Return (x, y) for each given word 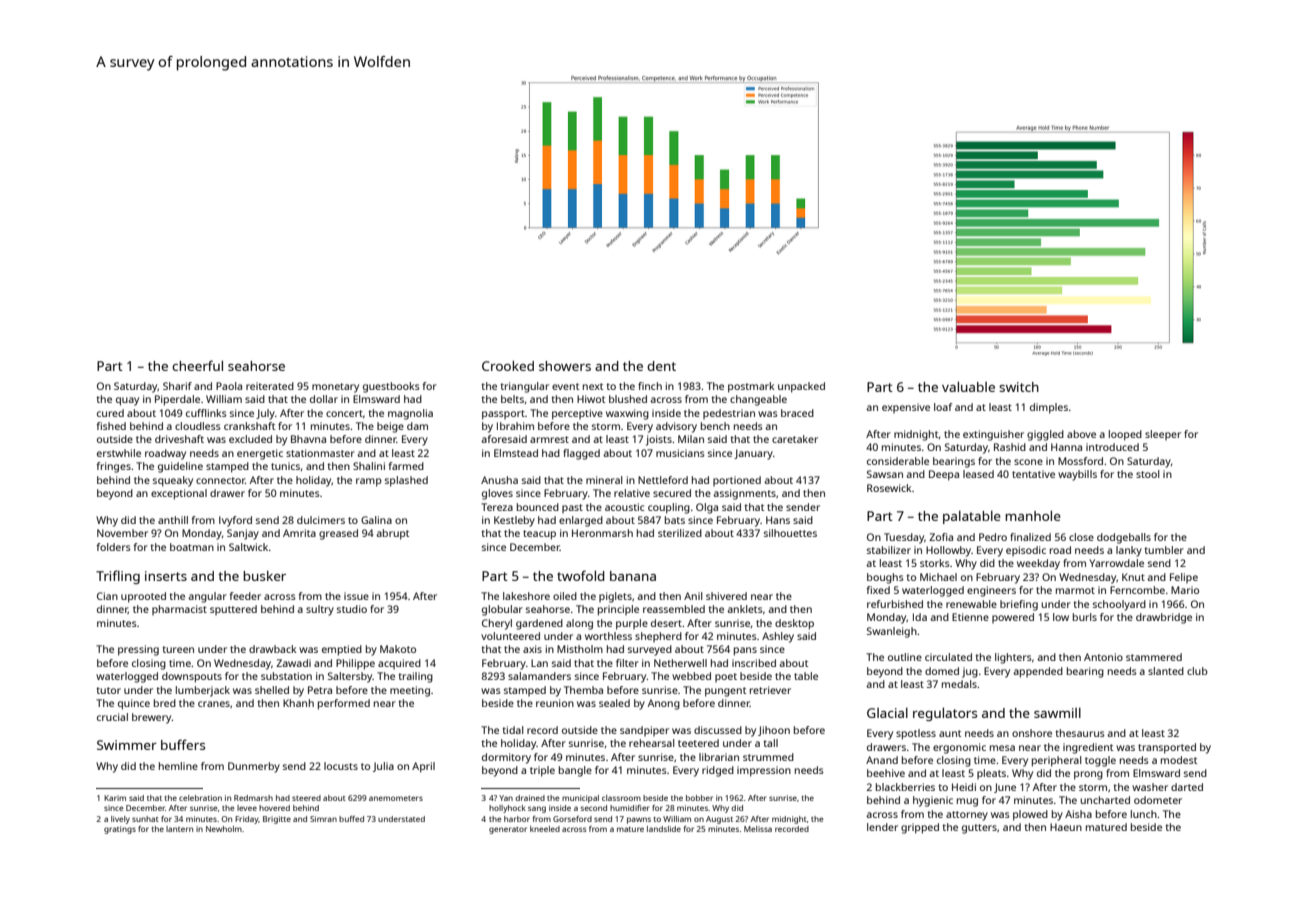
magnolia (410, 414)
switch (1019, 387)
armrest (549, 439)
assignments (744, 494)
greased (338, 534)
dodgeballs (1124, 538)
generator (508, 830)
